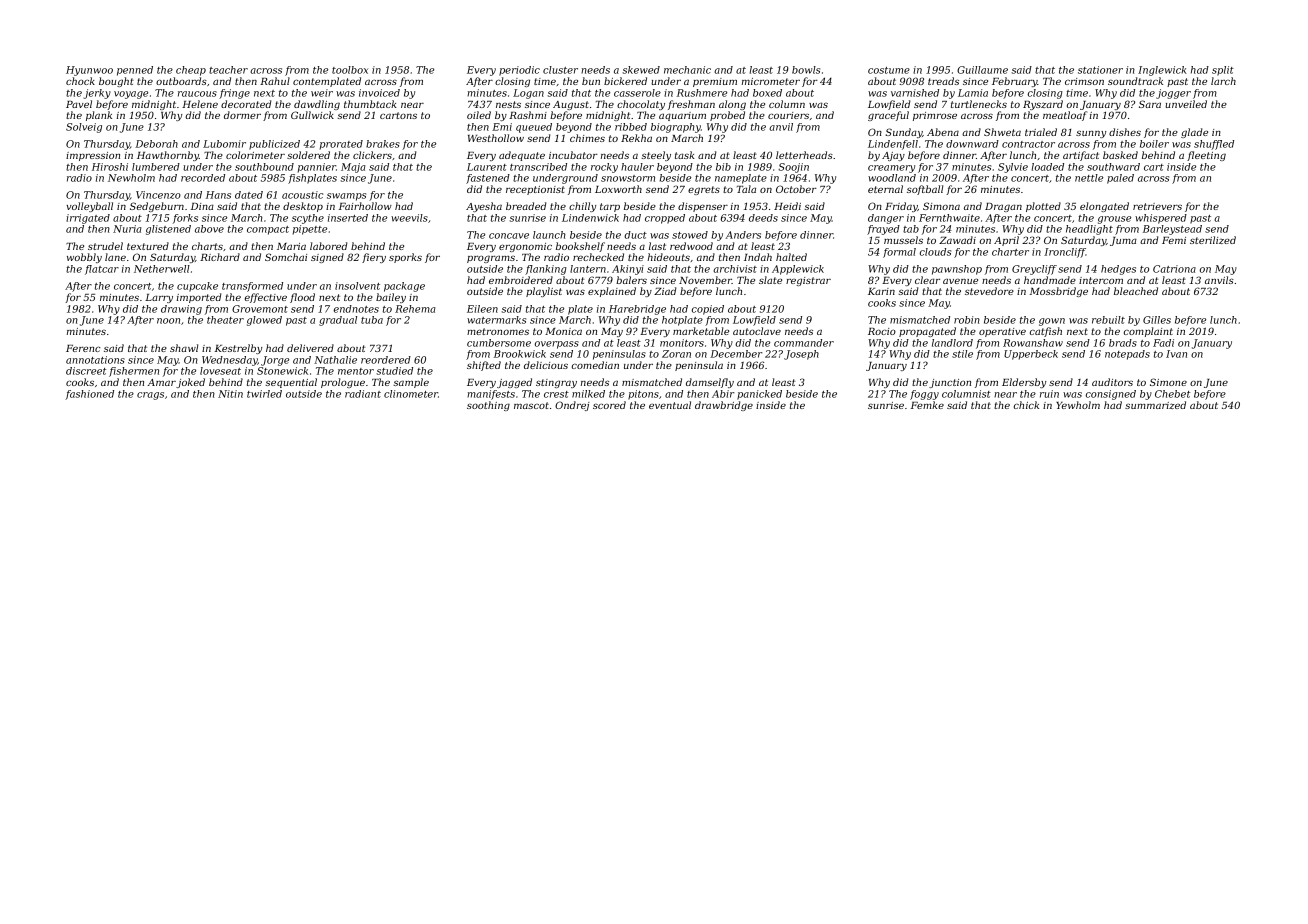 This screenshot has height=924, width=1308. Describe the element at coordinates (89, 71) in the screenshot. I see `Hyunwoo` at that location.
